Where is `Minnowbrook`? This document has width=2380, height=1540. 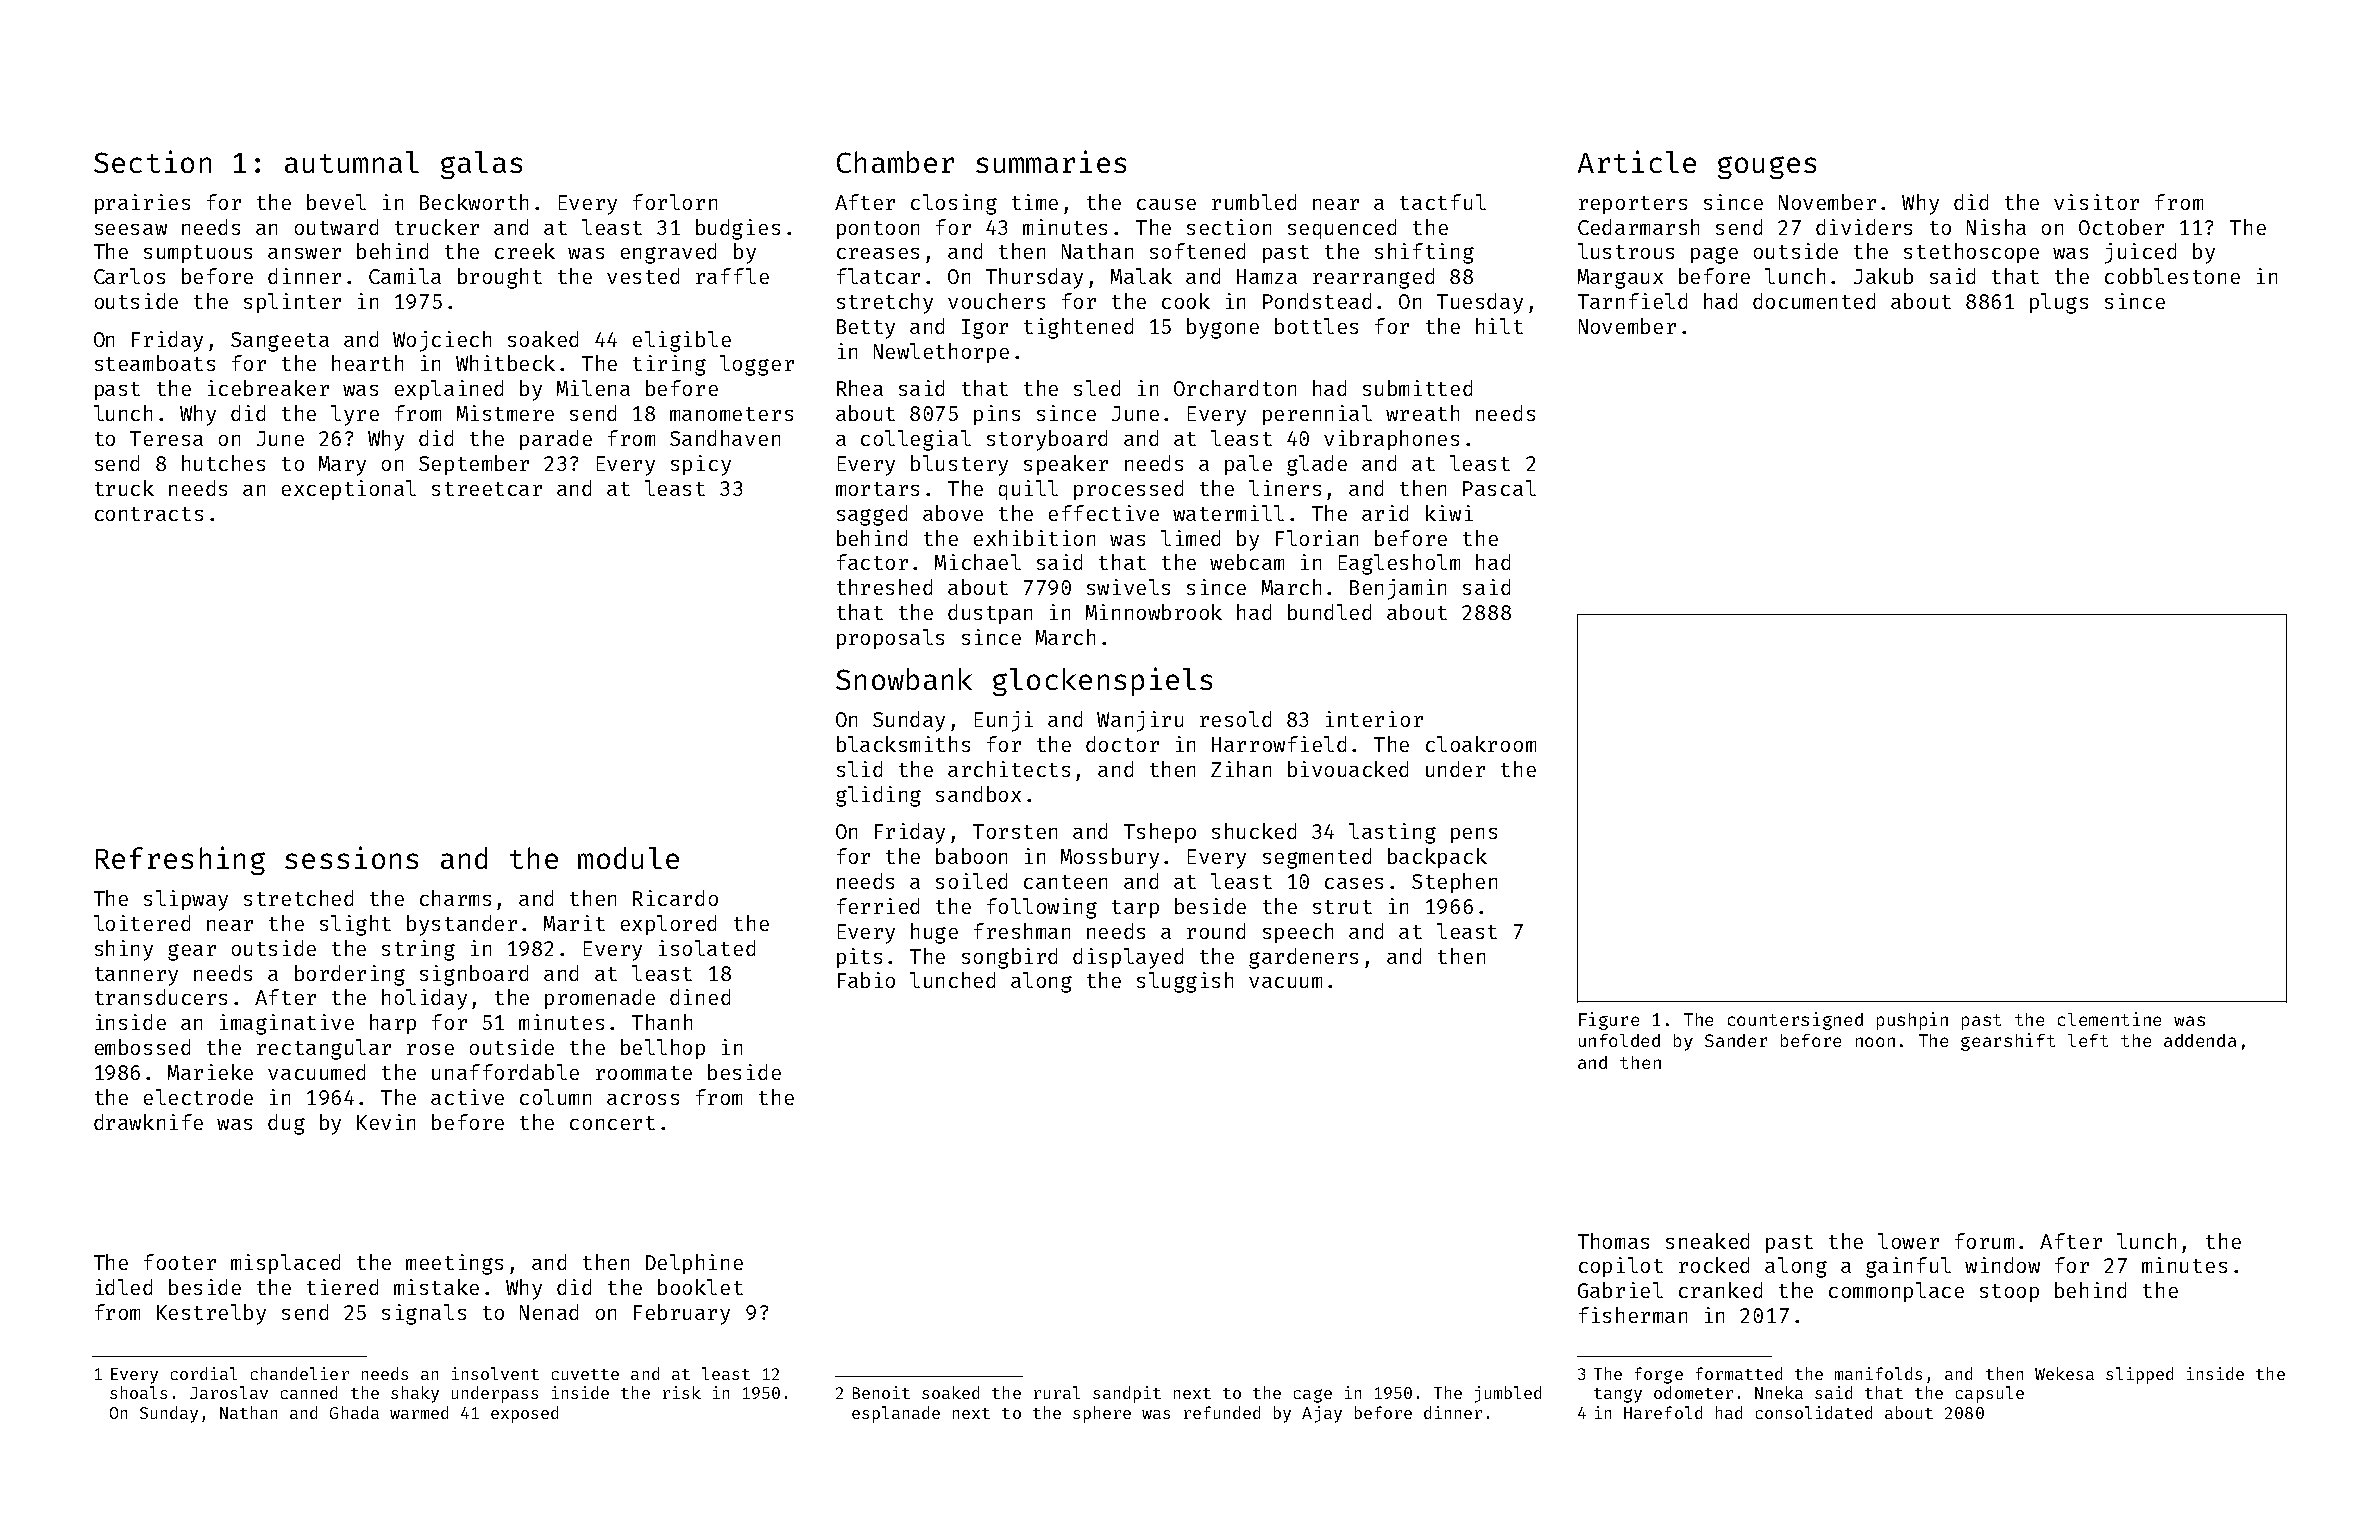
Minnowbrook is located at coordinates (1154, 612).
